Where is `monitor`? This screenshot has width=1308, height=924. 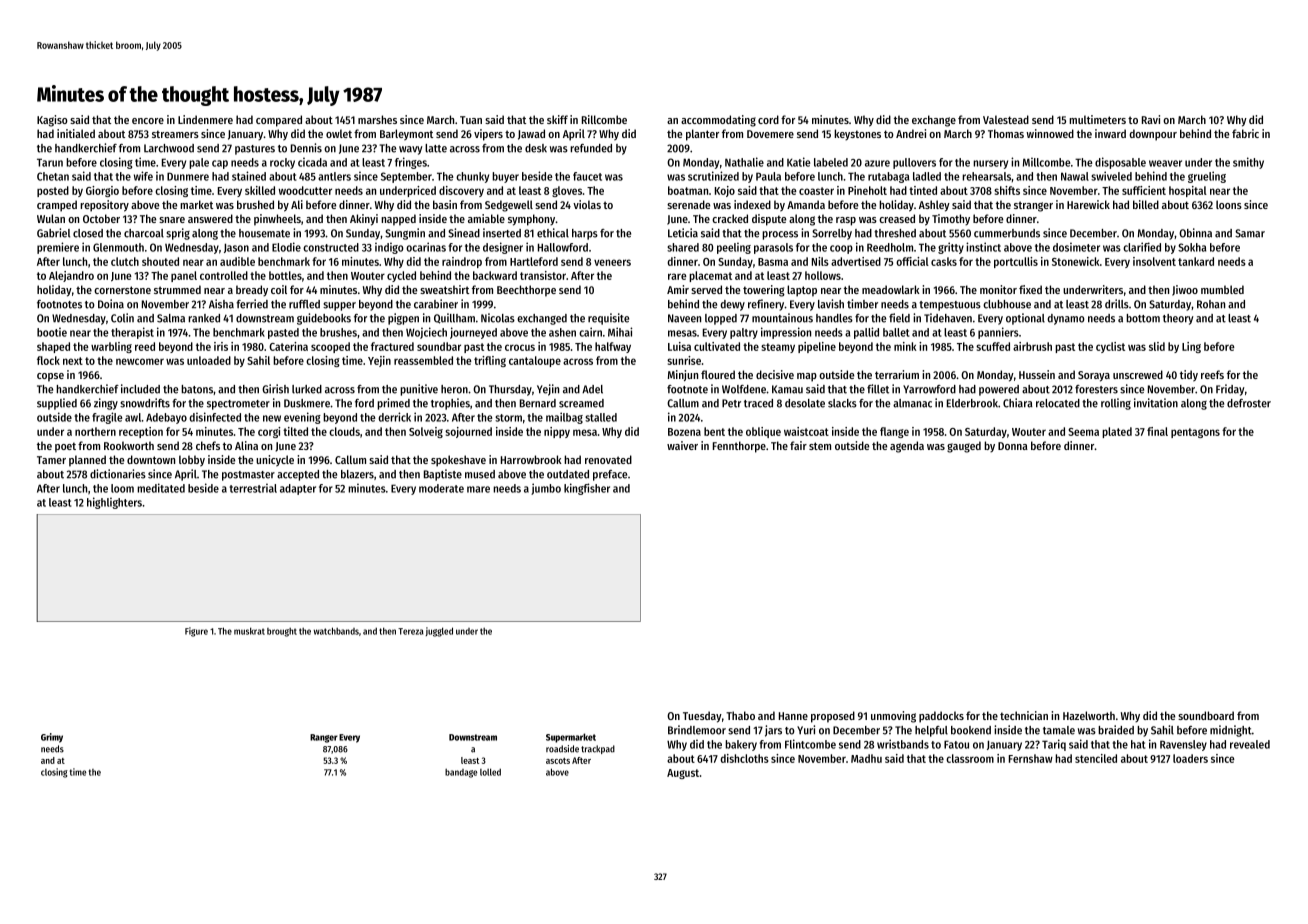
monitor is located at coordinates (998, 289).
